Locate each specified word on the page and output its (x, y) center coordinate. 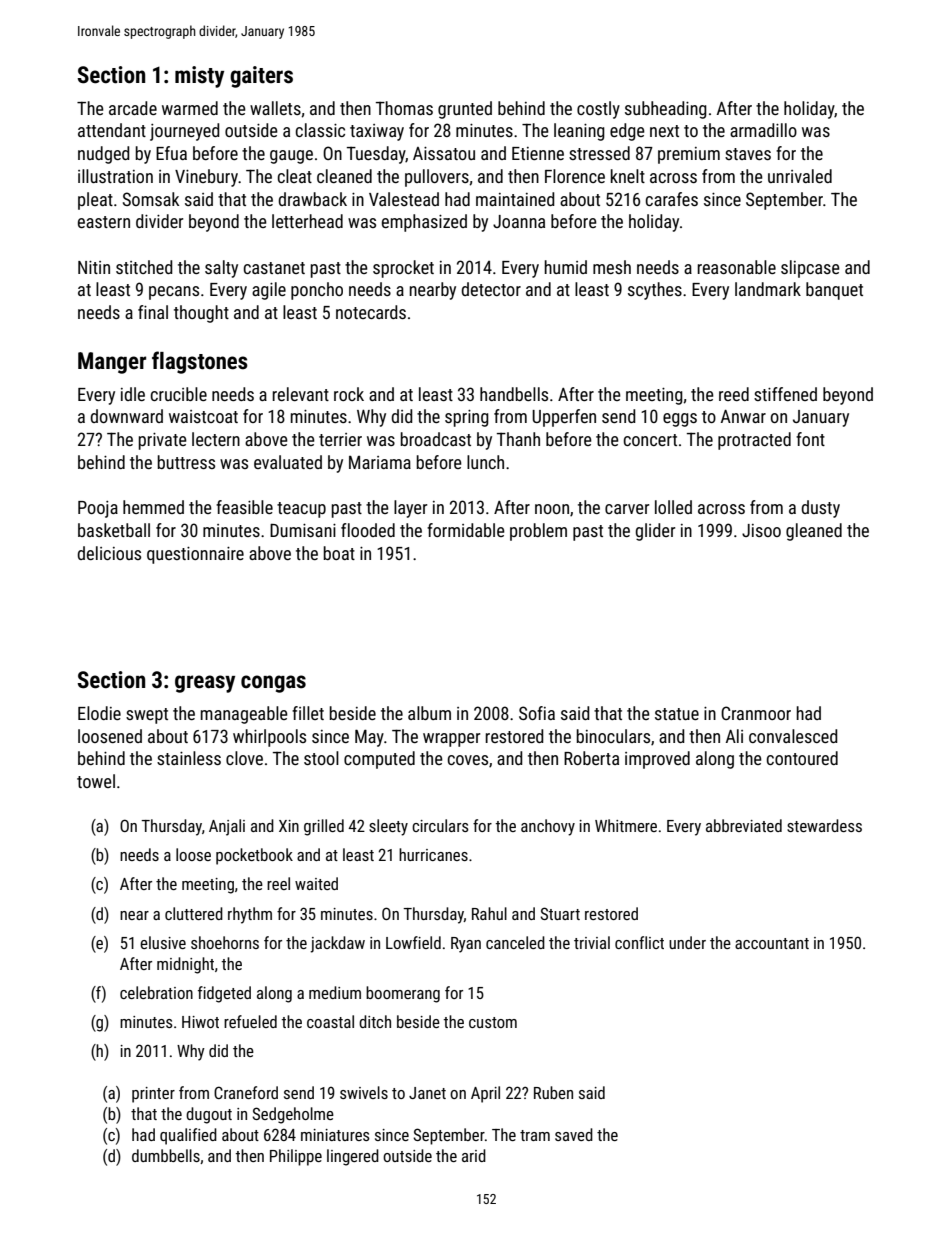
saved (574, 1134)
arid (474, 1155)
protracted (754, 441)
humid (566, 267)
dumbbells (166, 1155)
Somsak (151, 199)
